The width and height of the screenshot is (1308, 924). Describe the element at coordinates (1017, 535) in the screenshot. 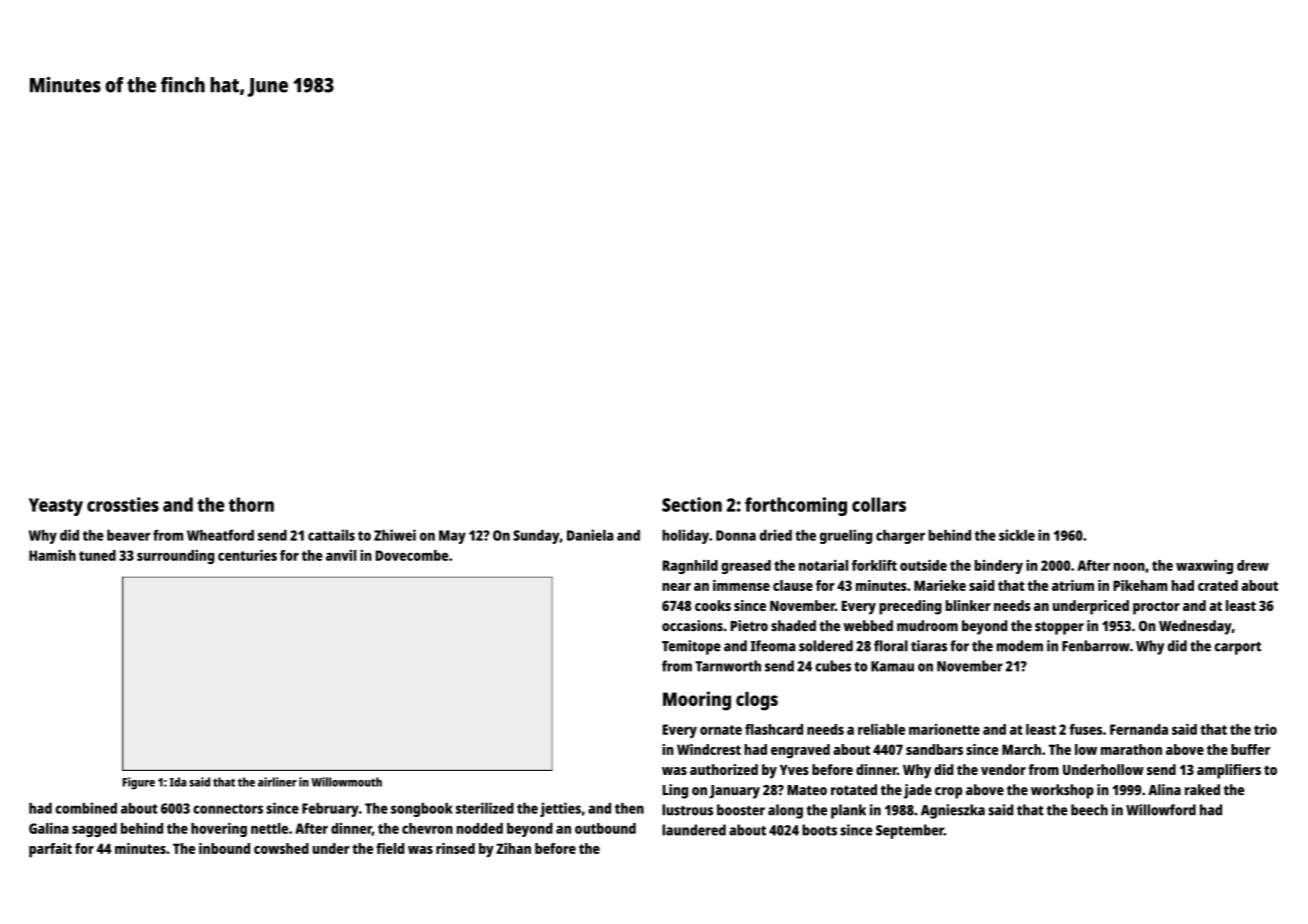

I see `sickle` at that location.
